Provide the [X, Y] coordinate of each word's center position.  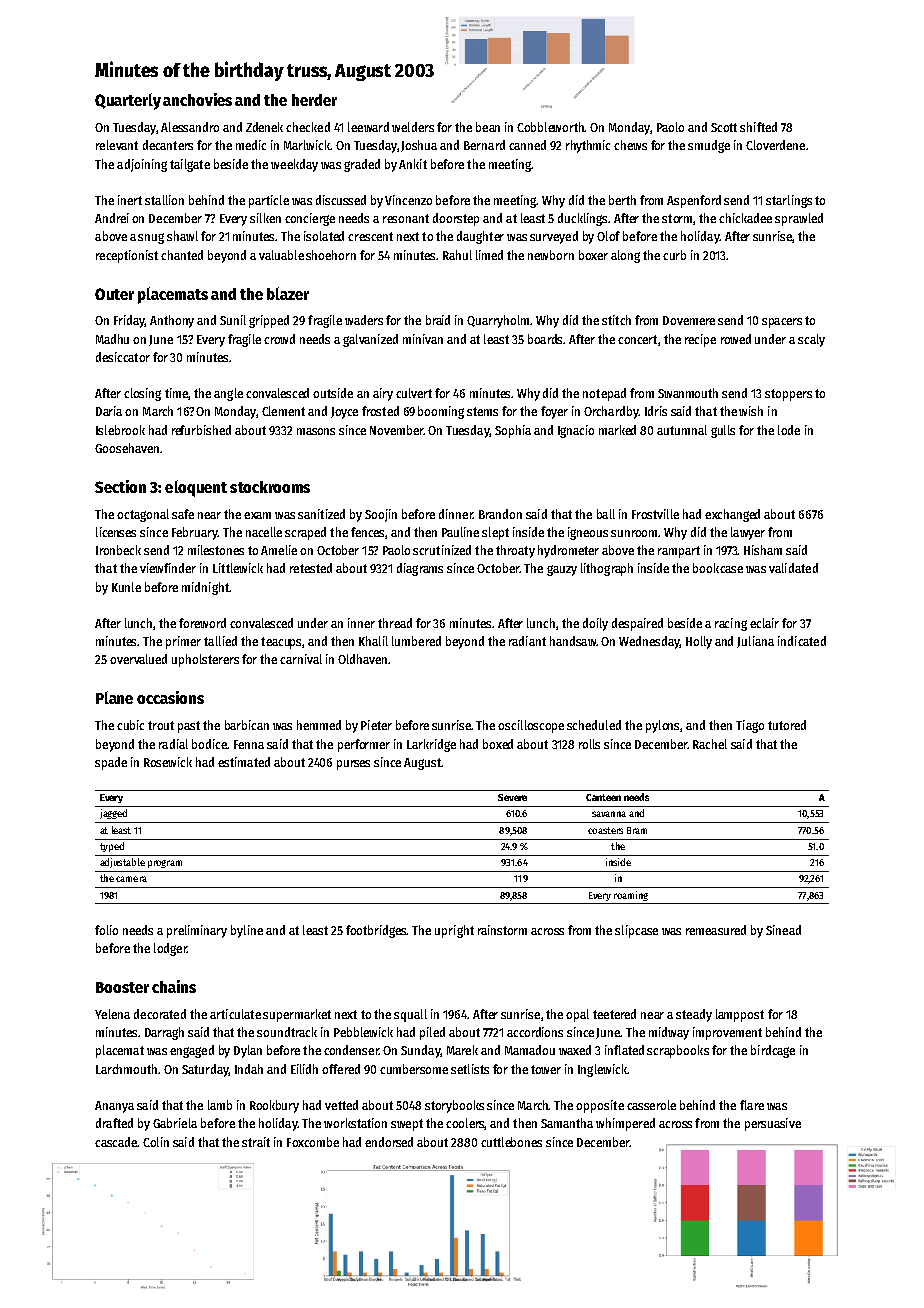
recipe [700, 340]
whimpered [625, 1124]
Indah [249, 1069]
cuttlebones [511, 1142]
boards [545, 339]
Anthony [172, 321]
